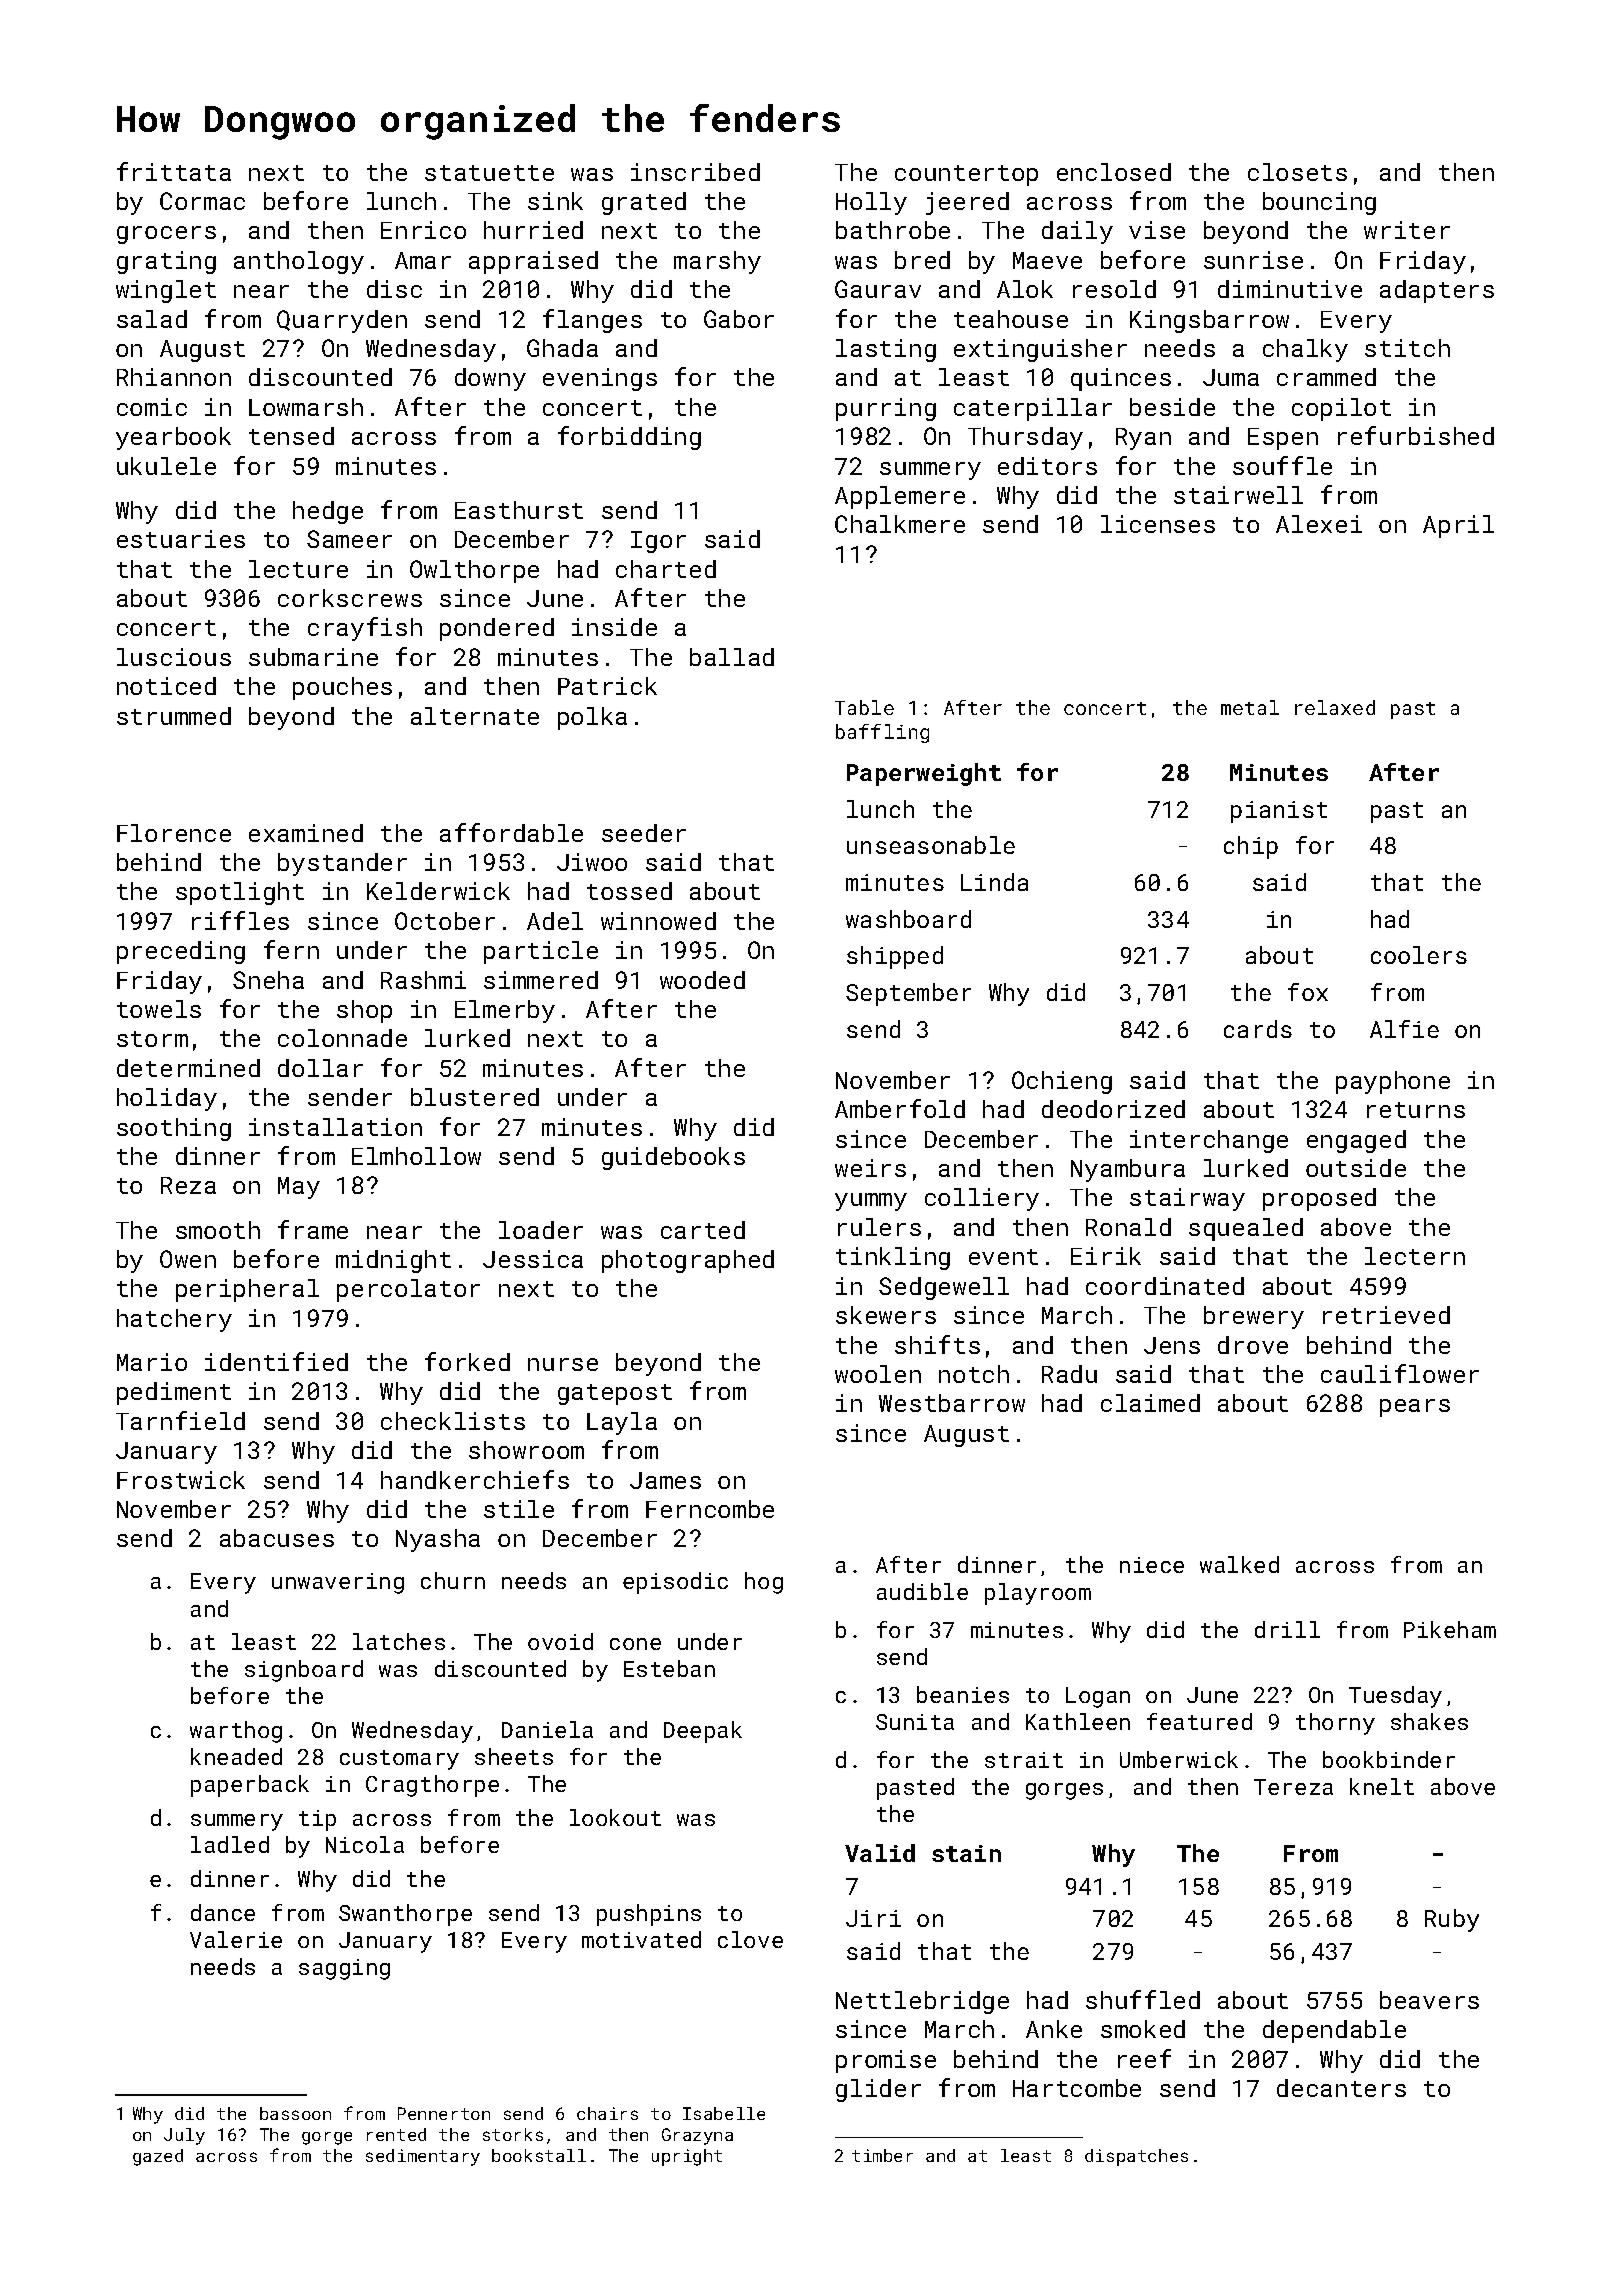  Describe the element at coordinates (174, 171) in the screenshot. I see `frittata` at that location.
